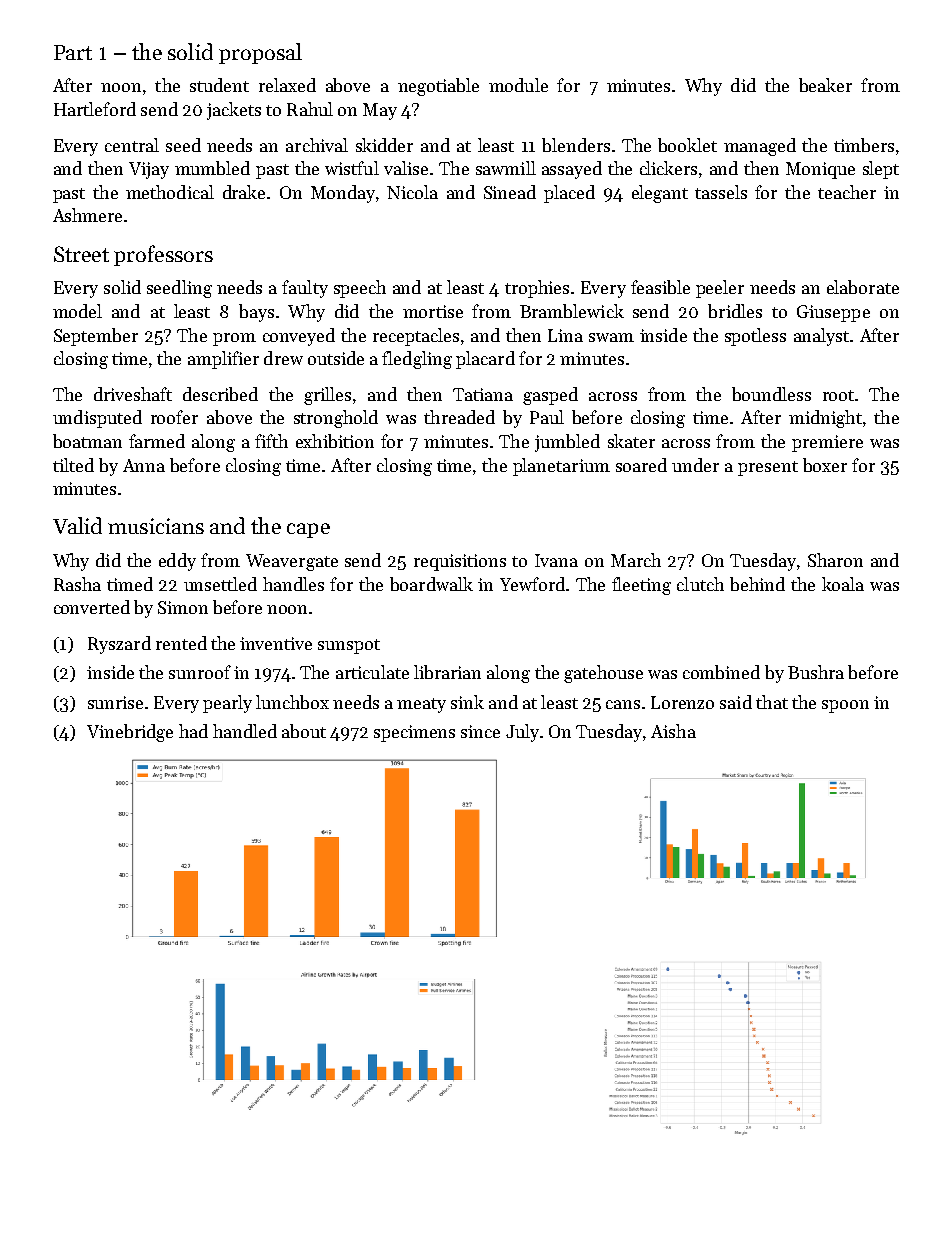 Image resolution: width=952 pixels, height=1233 pixels. What do you see at coordinates (271, 441) in the screenshot?
I see `fifth` at bounding box center [271, 441].
